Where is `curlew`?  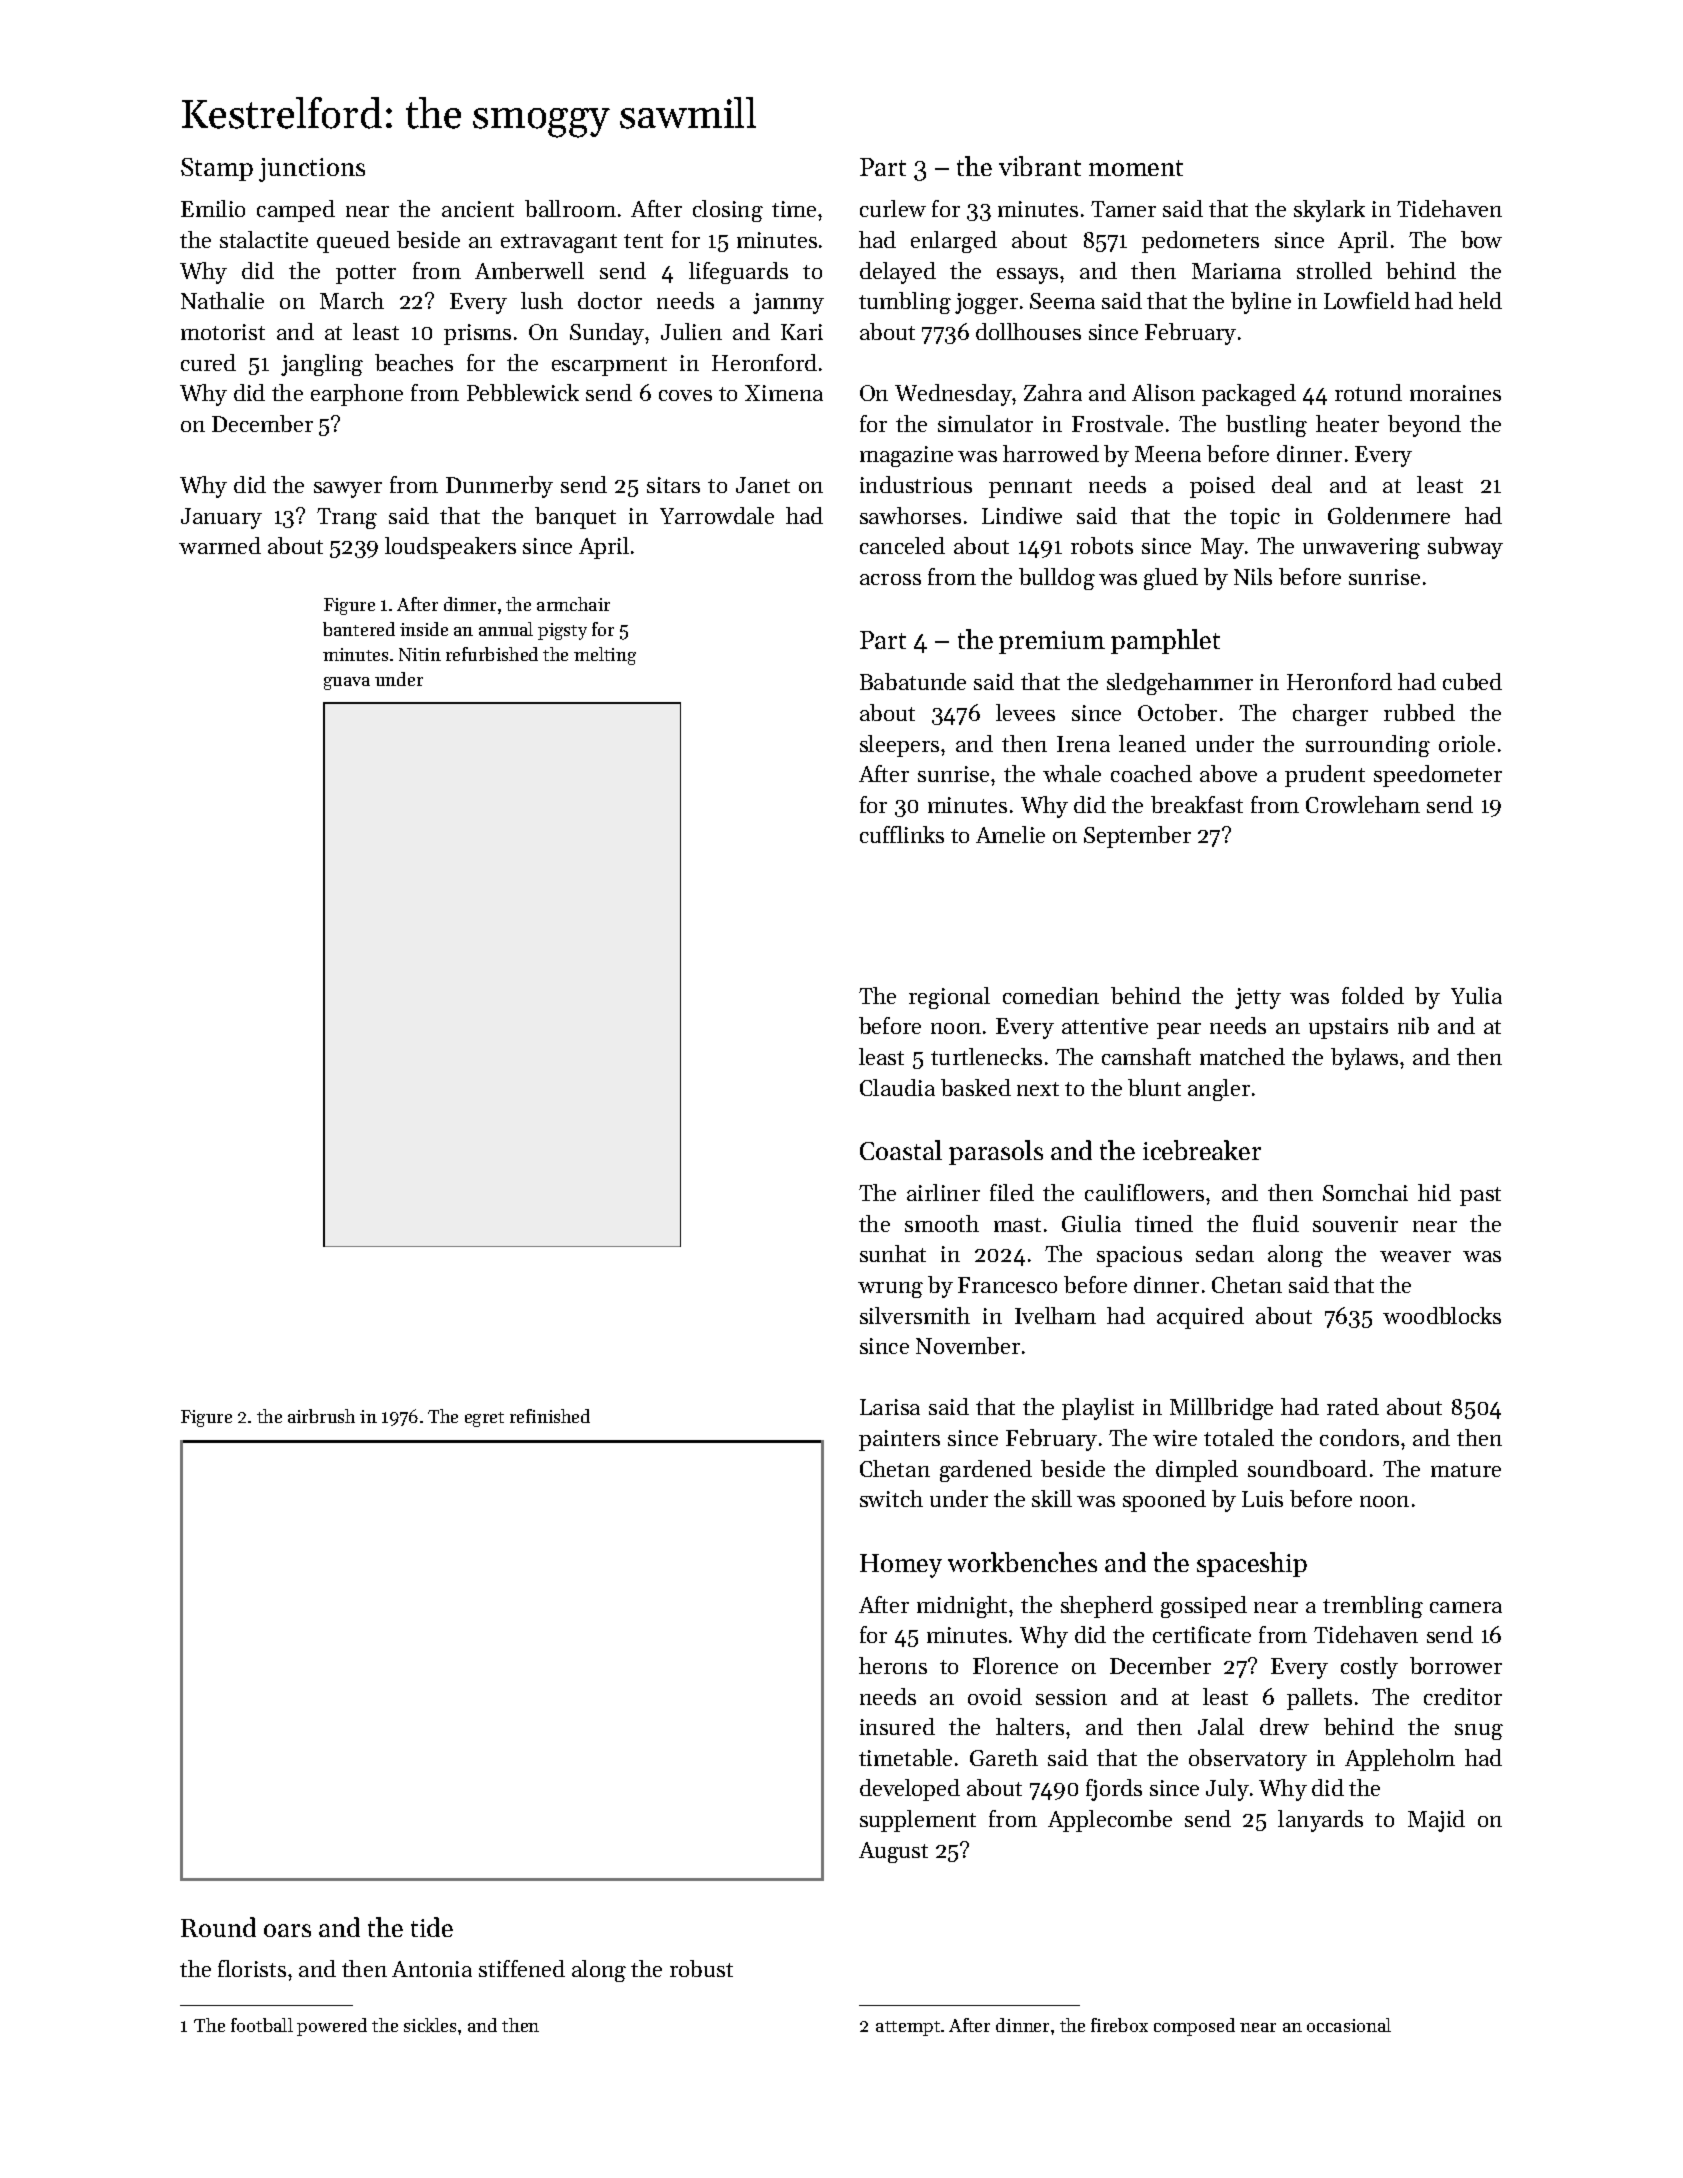
curlew is located at coordinates (893, 208).
